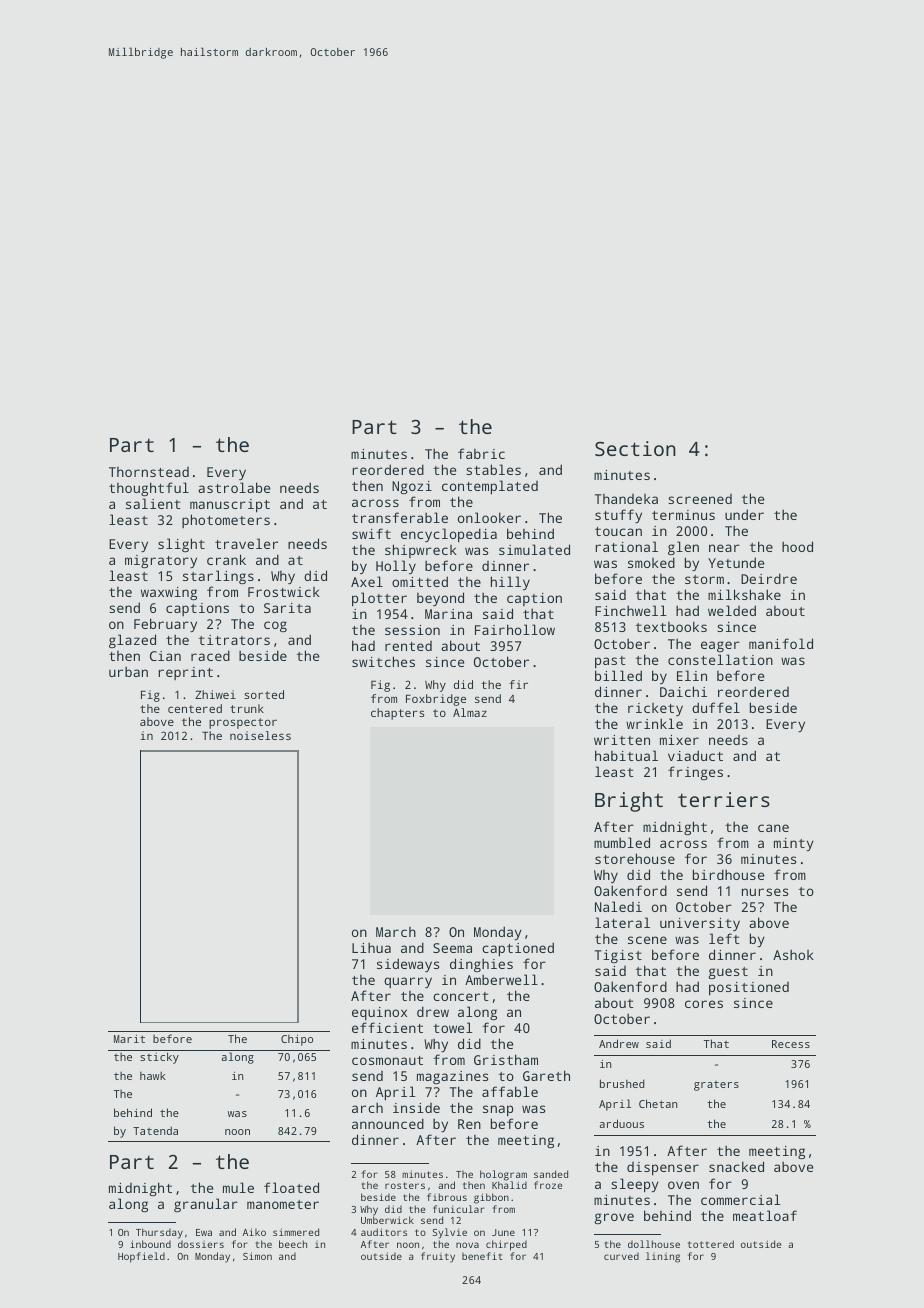 The height and width of the image is (1308, 924). Describe the element at coordinates (510, 583) in the image. I see `hilly` at that location.
